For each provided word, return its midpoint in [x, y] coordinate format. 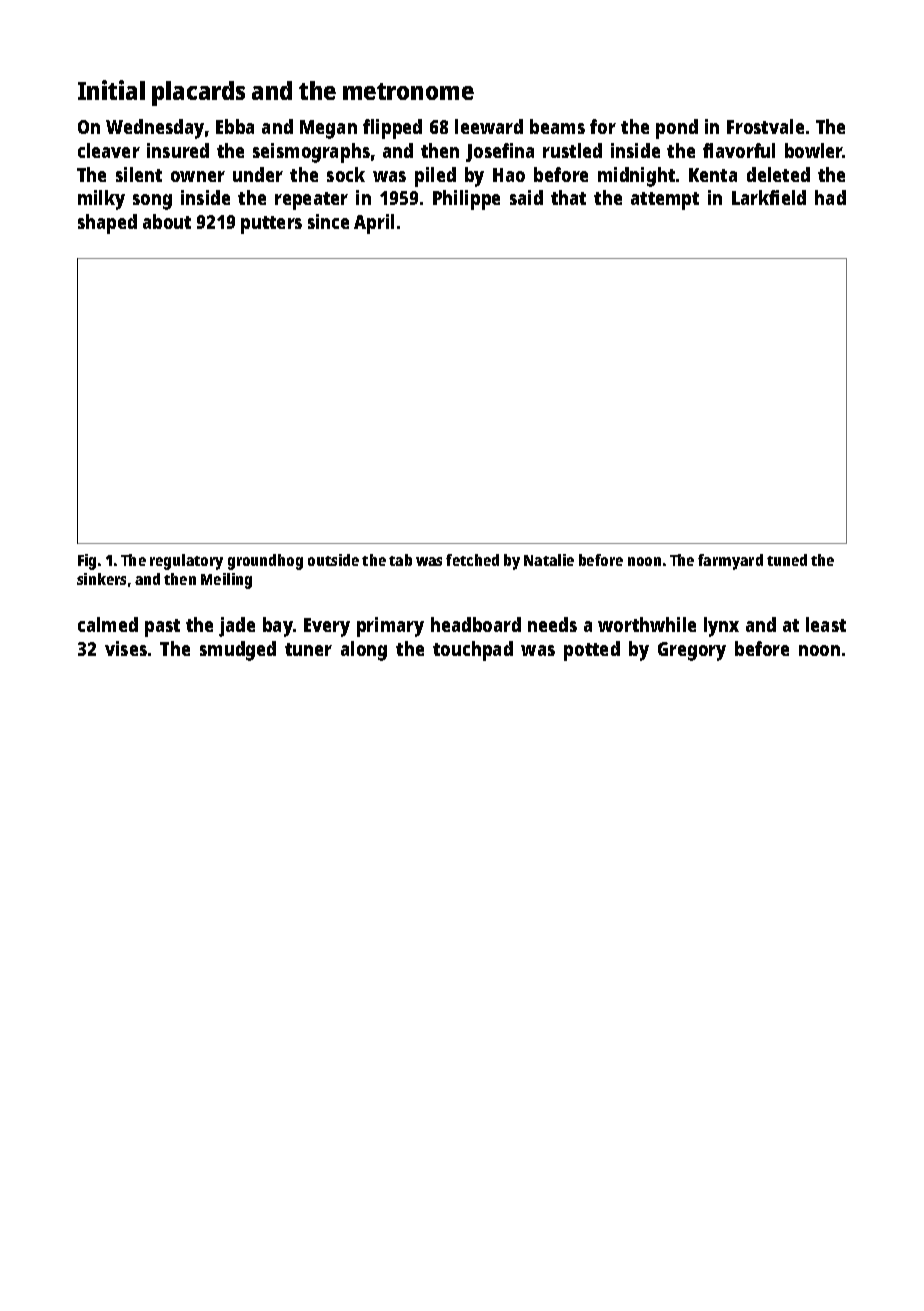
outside [333, 560]
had [830, 197]
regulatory [186, 562]
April [374, 224]
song [152, 202]
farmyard [730, 562]
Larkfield [769, 197]
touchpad [473, 651]
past [162, 628]
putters [271, 225]
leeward [489, 126]
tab [400, 560]
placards [198, 93]
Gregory [692, 651]
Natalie [549, 560]
